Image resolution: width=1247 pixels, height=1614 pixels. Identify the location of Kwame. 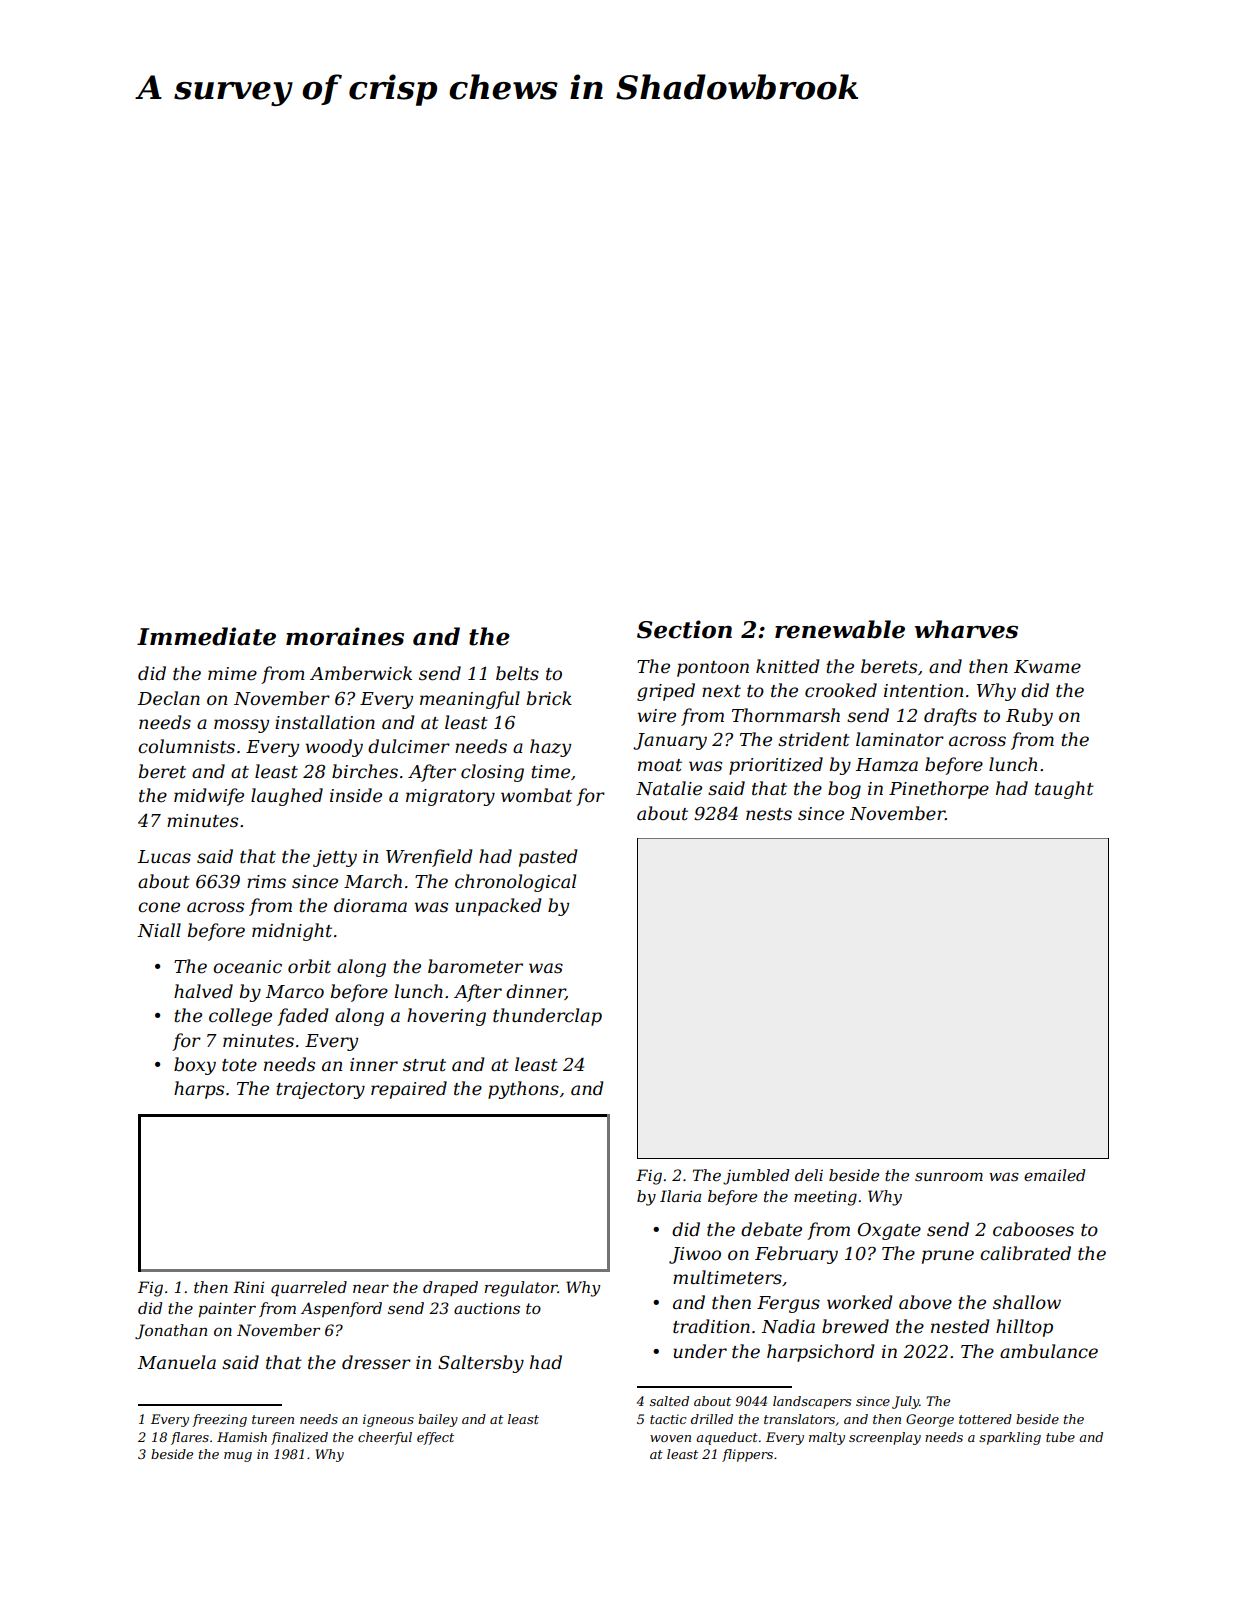
(1047, 666).
